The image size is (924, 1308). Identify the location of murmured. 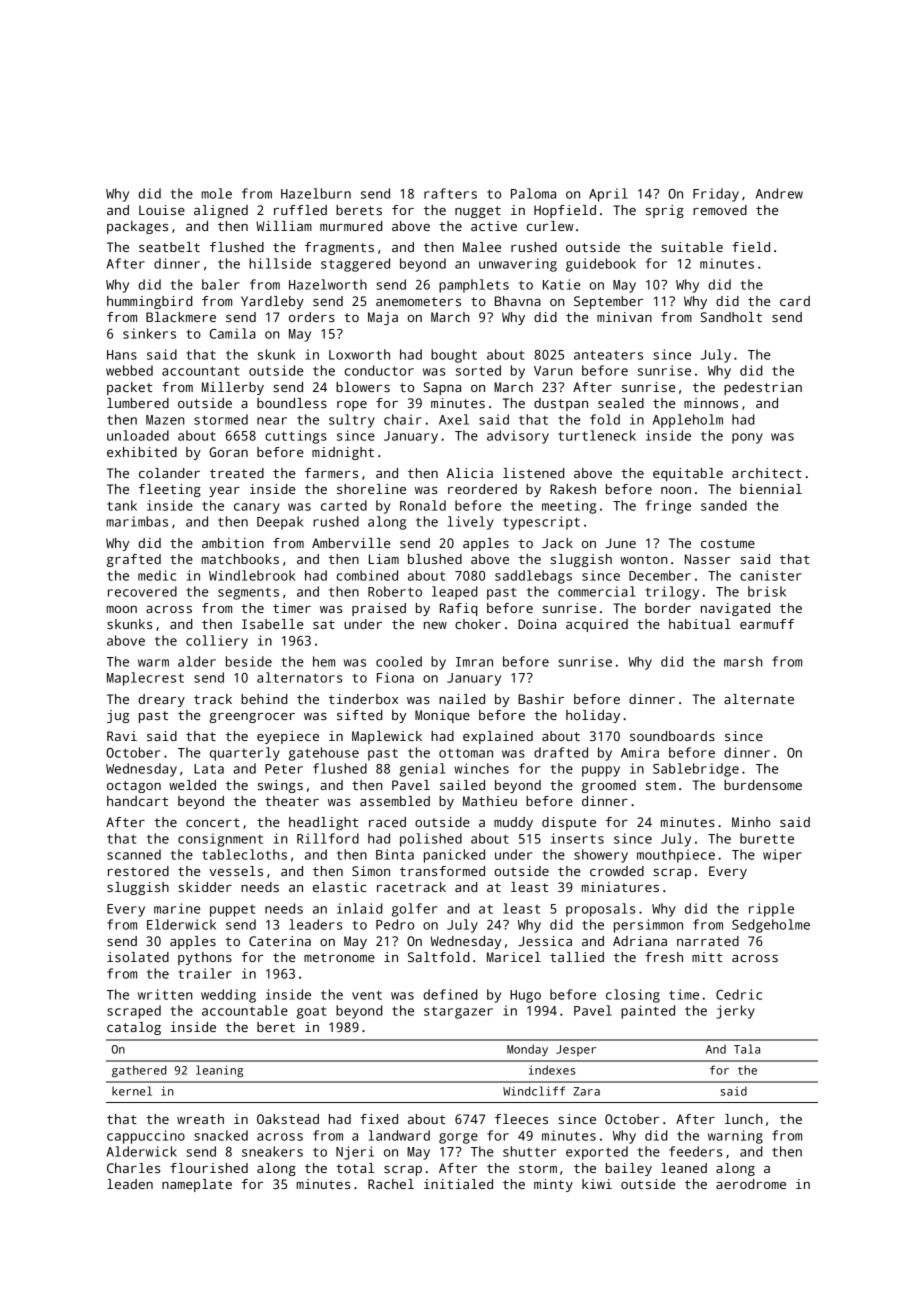
(351, 226).
